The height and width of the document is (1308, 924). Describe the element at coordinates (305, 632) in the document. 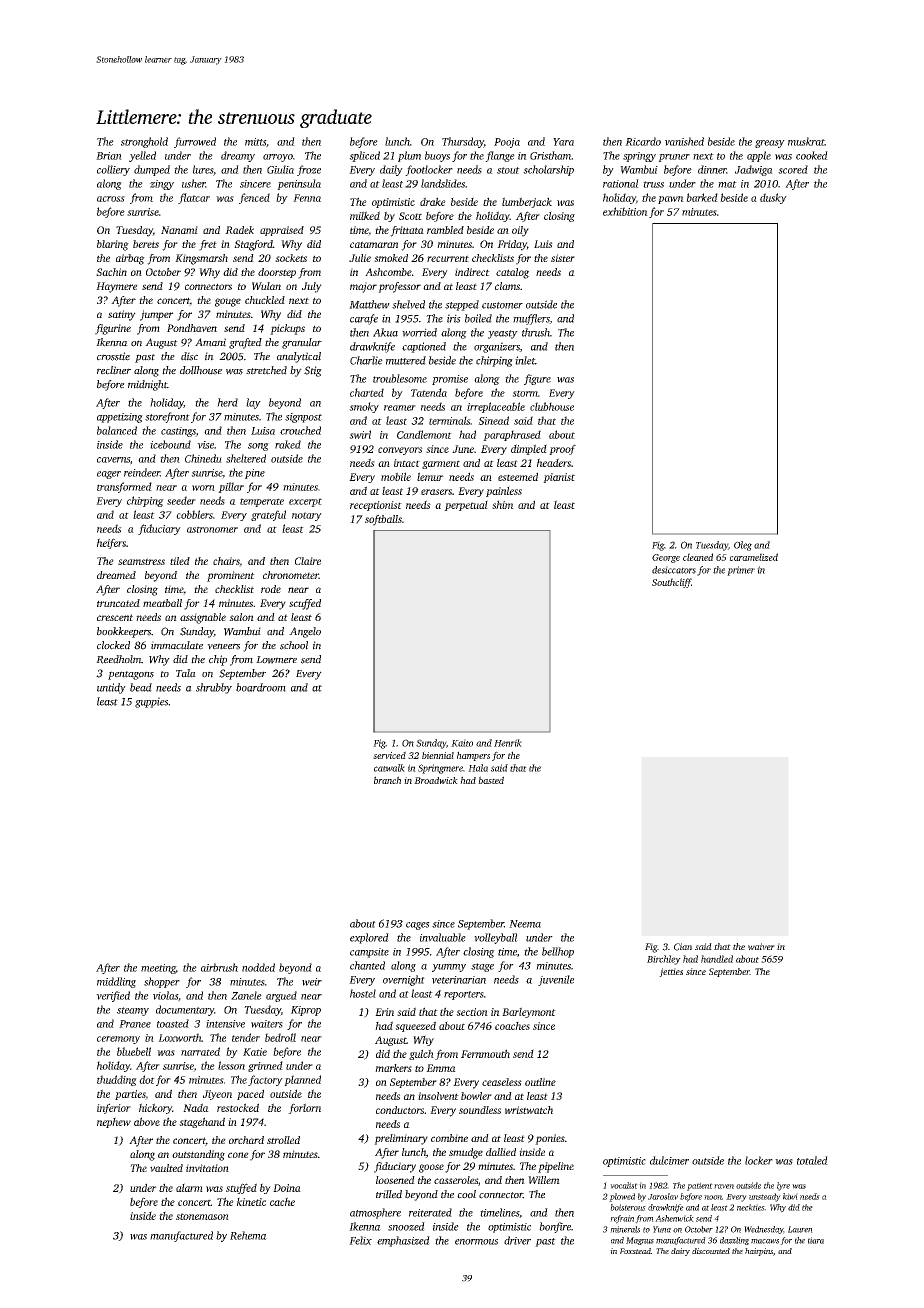

I see `Angelo` at that location.
